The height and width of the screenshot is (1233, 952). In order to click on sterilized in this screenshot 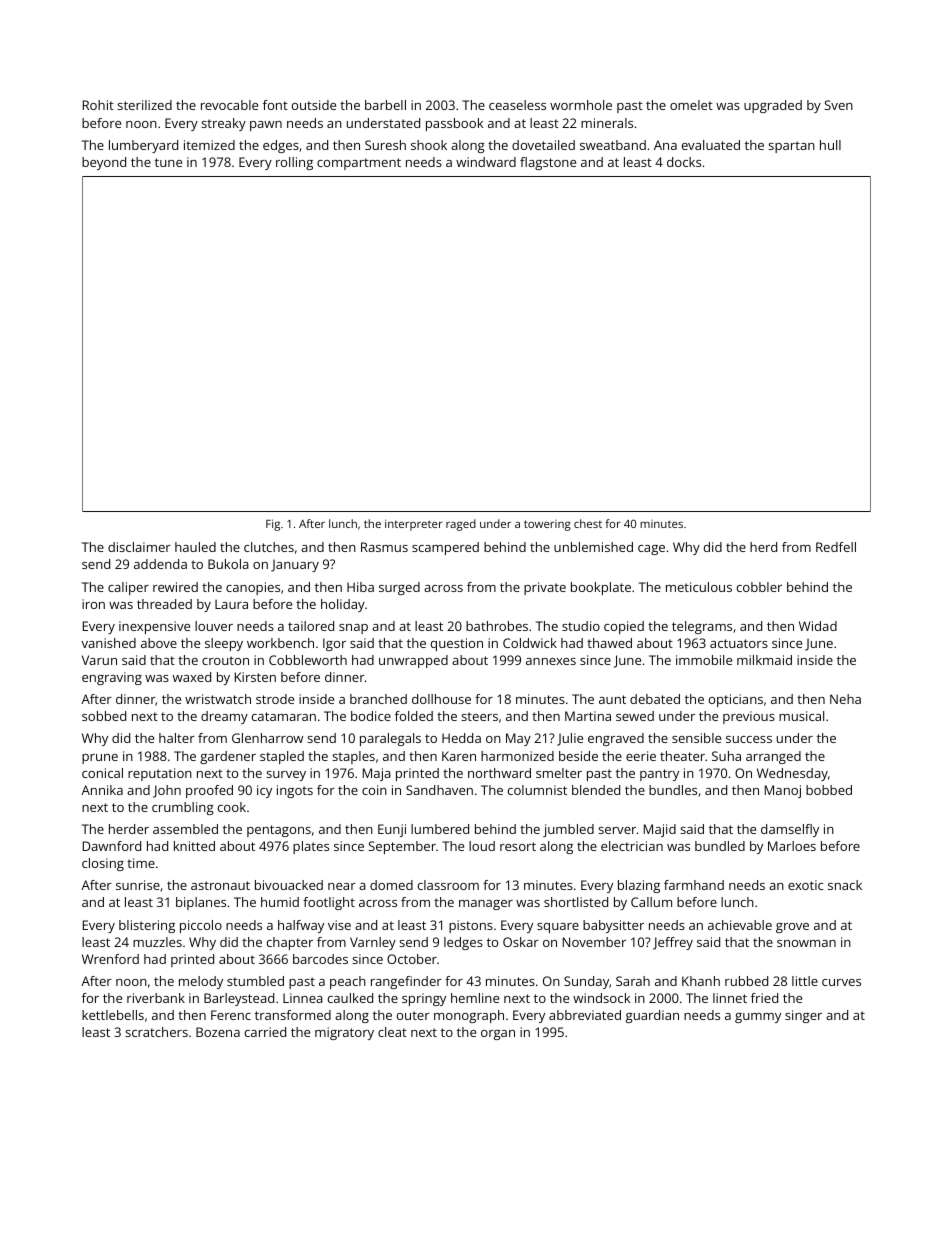, I will do `click(145, 105)`.
